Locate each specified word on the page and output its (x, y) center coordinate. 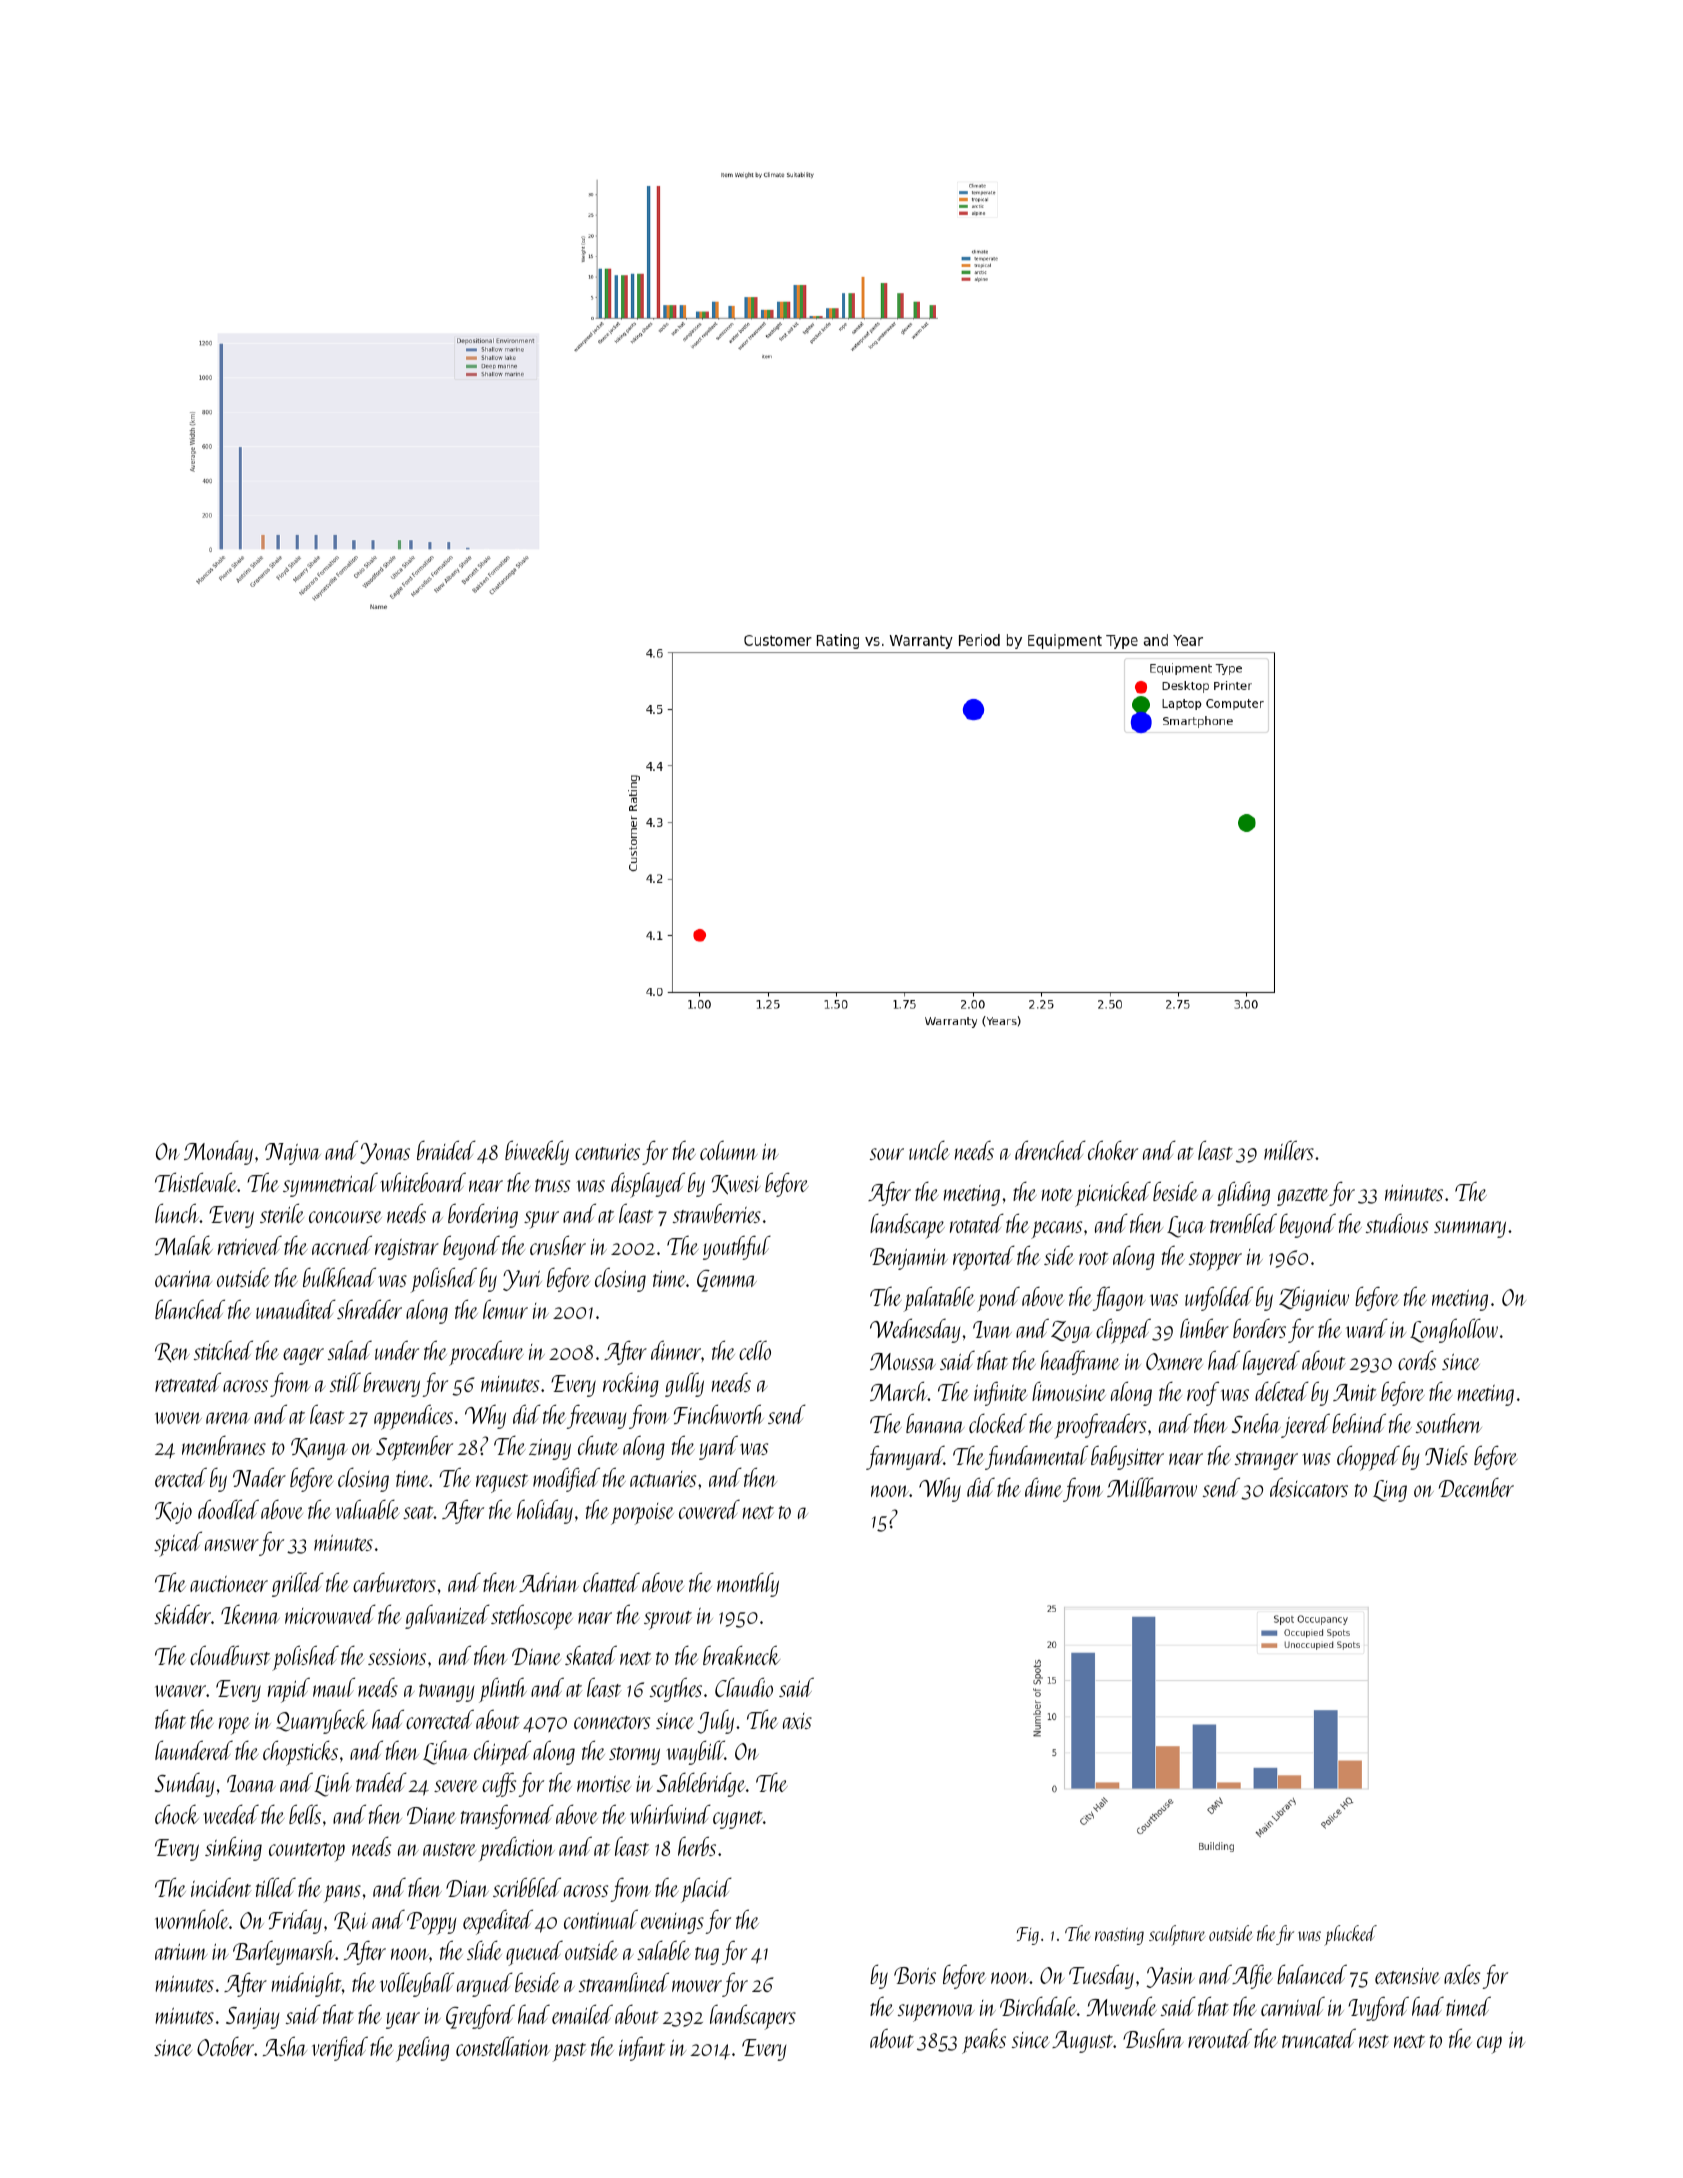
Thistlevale (196, 1182)
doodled (228, 1509)
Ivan (992, 1329)
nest (1374, 2041)
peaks (984, 2041)
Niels (1446, 1455)
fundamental (1036, 1457)
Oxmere (1174, 1361)
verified (340, 2048)
